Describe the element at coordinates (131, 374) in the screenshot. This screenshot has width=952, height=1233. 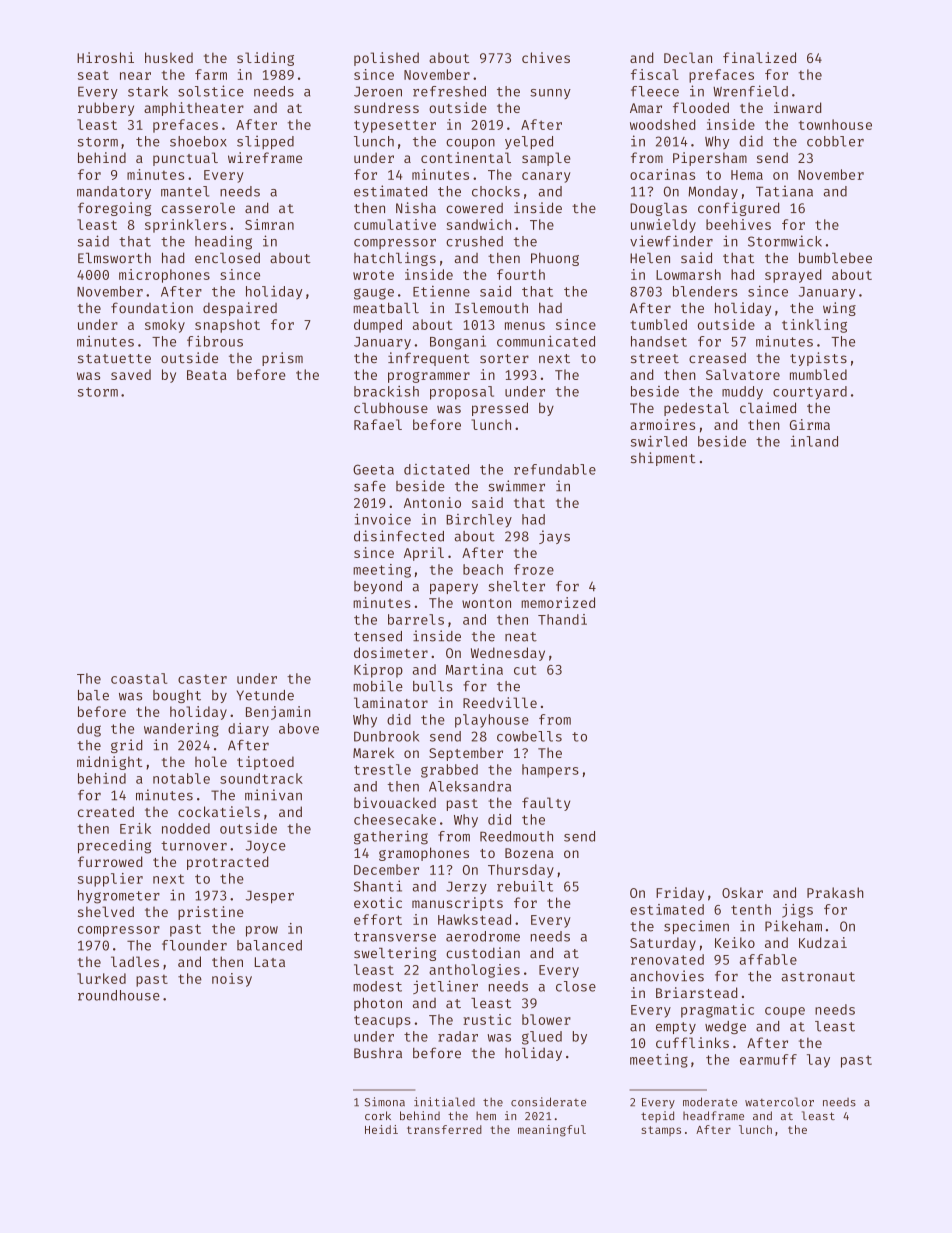
I see `saved` at that location.
